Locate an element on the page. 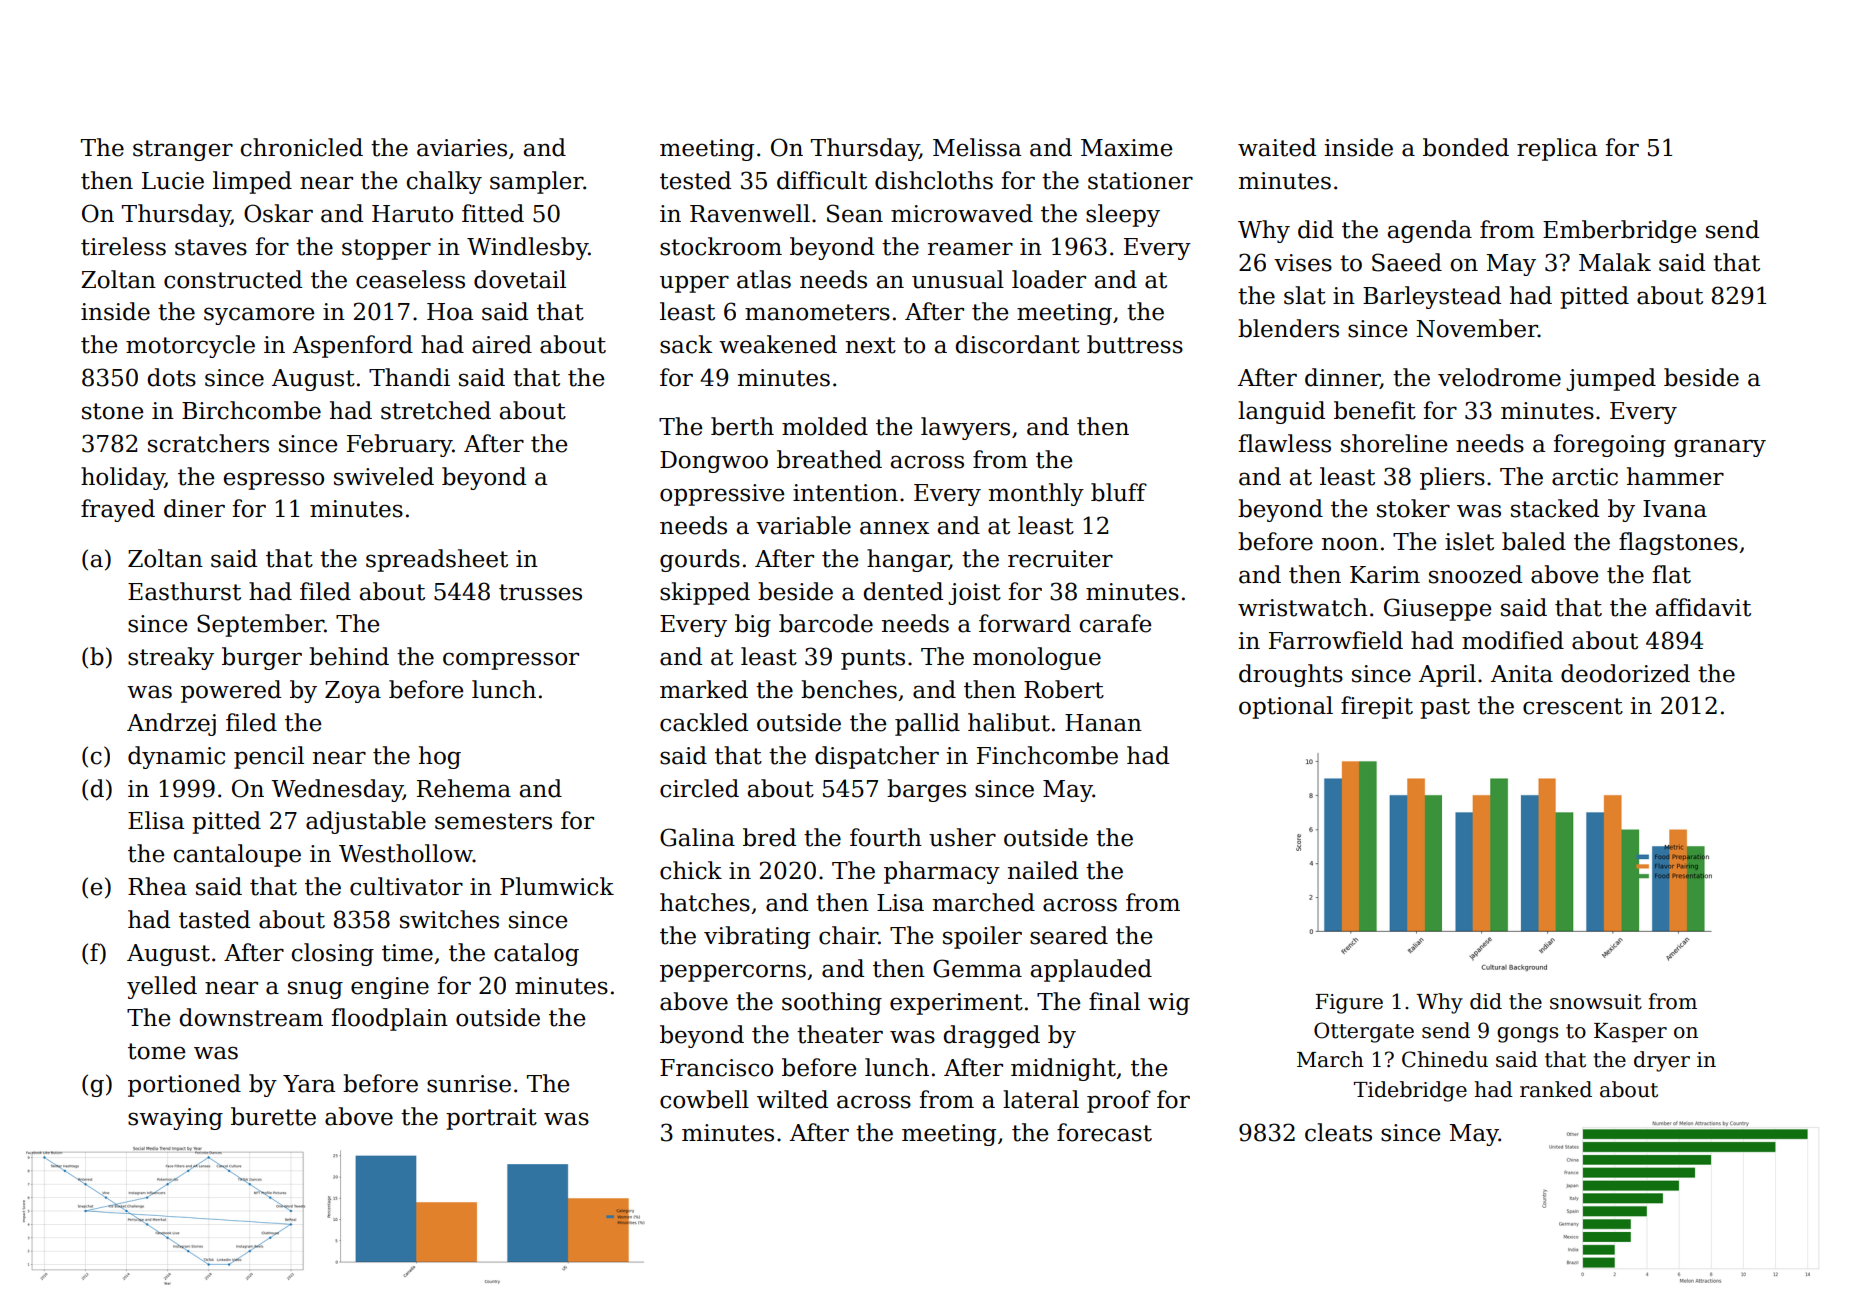 This page has height=1311, width=1855. ranked is located at coordinates (1556, 1089).
